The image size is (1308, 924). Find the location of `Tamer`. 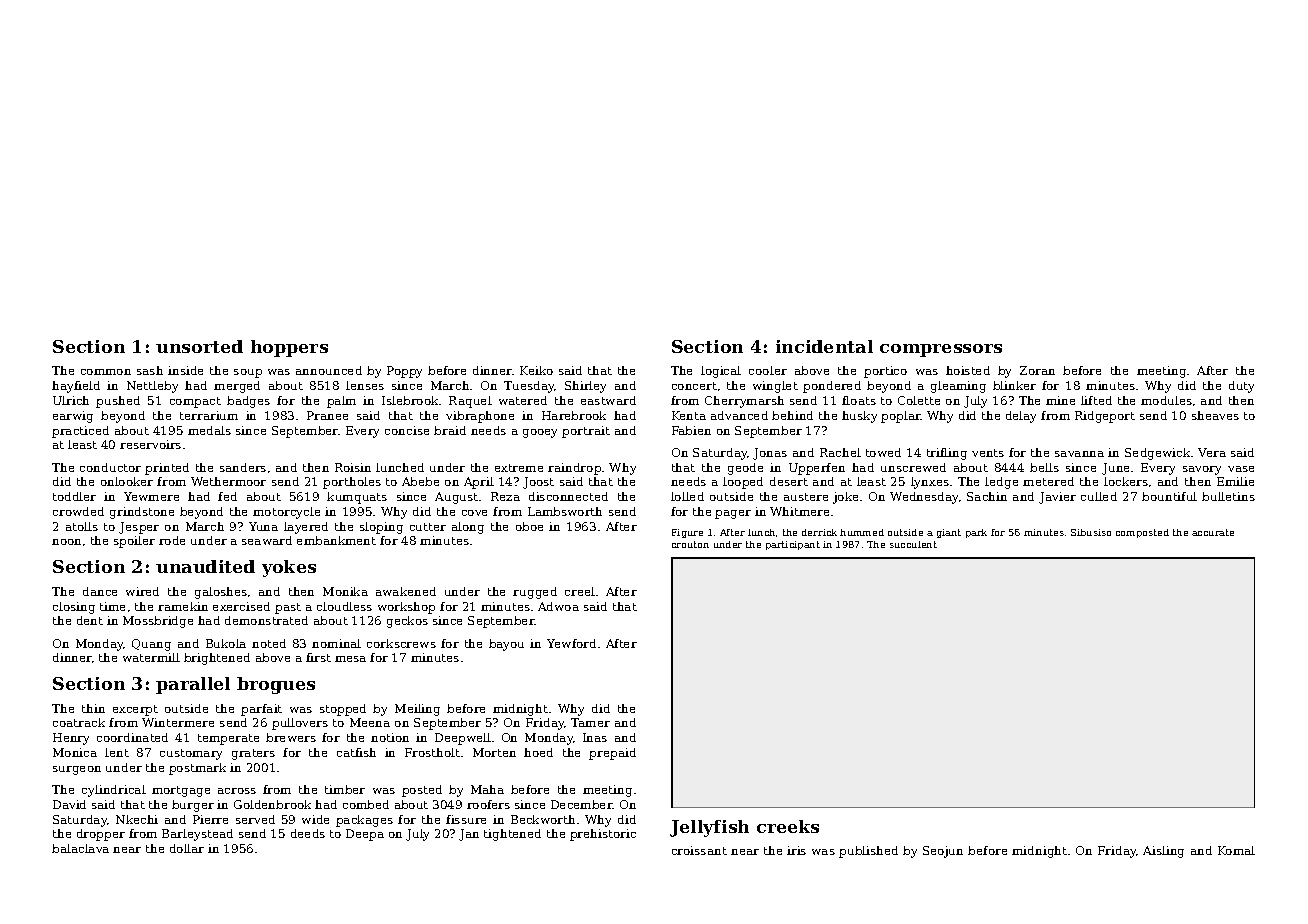

Tamer is located at coordinates (590, 722).
